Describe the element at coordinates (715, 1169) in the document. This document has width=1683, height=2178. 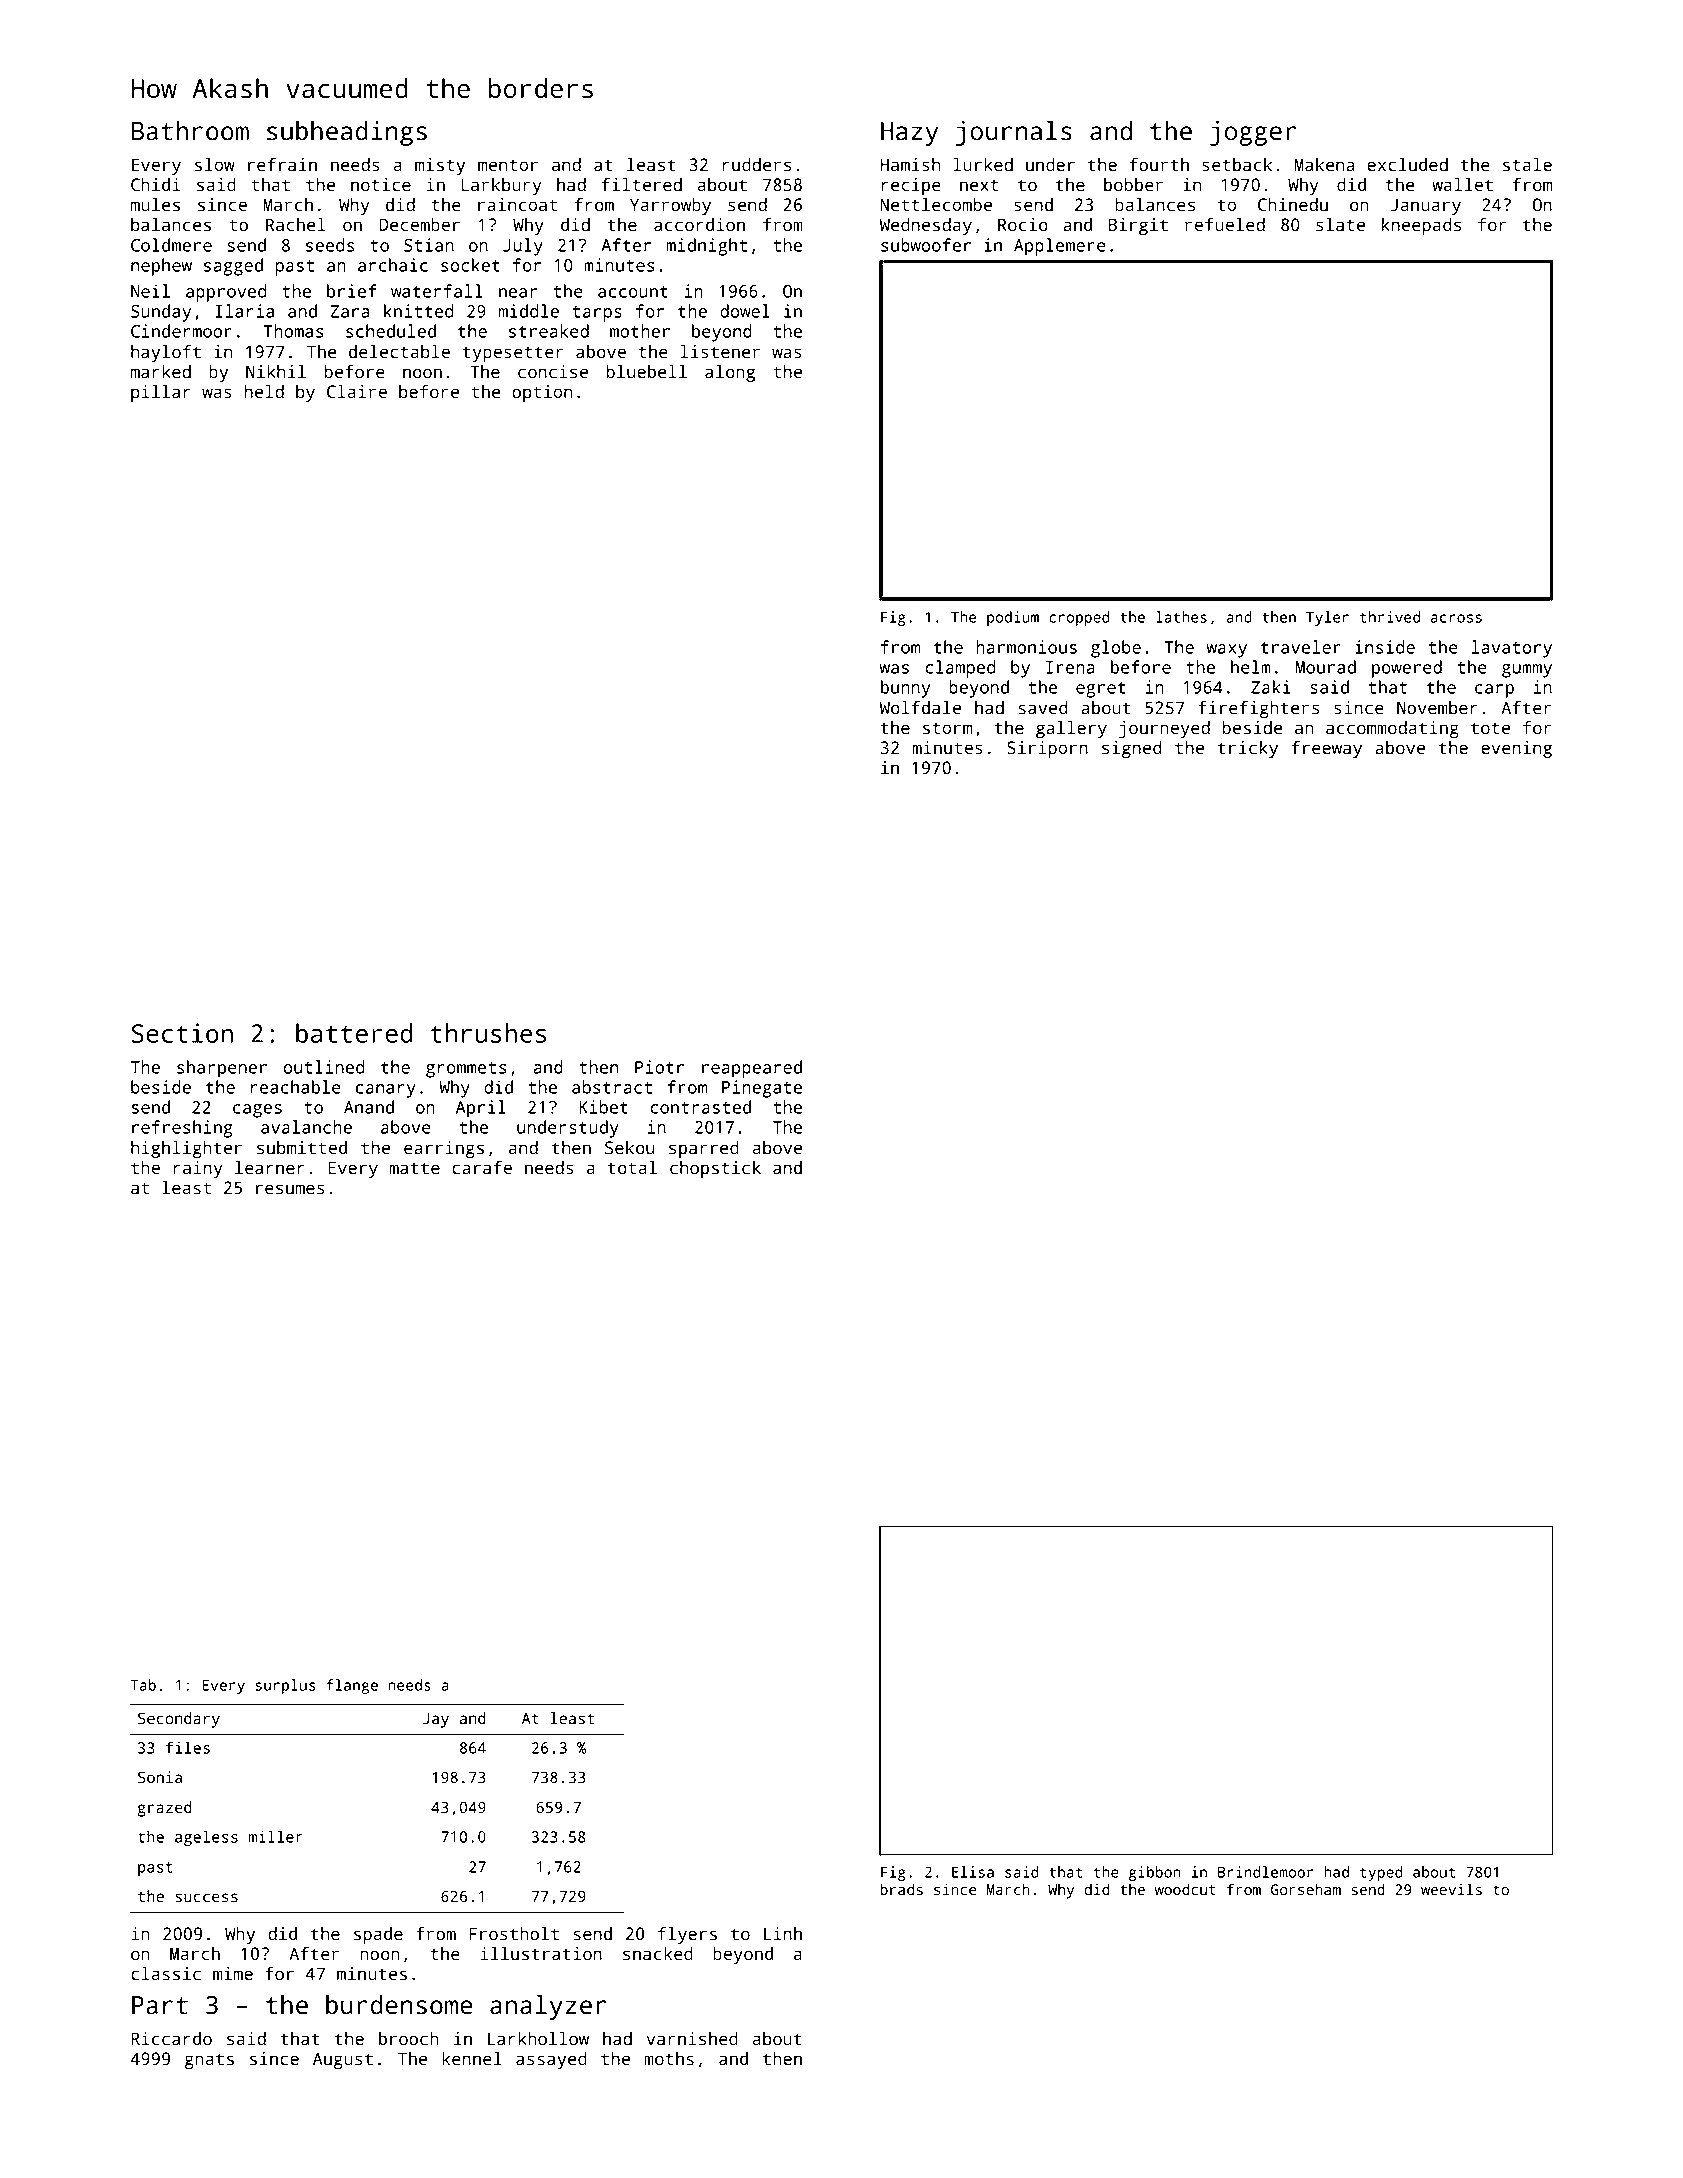
I see `chopstick` at that location.
